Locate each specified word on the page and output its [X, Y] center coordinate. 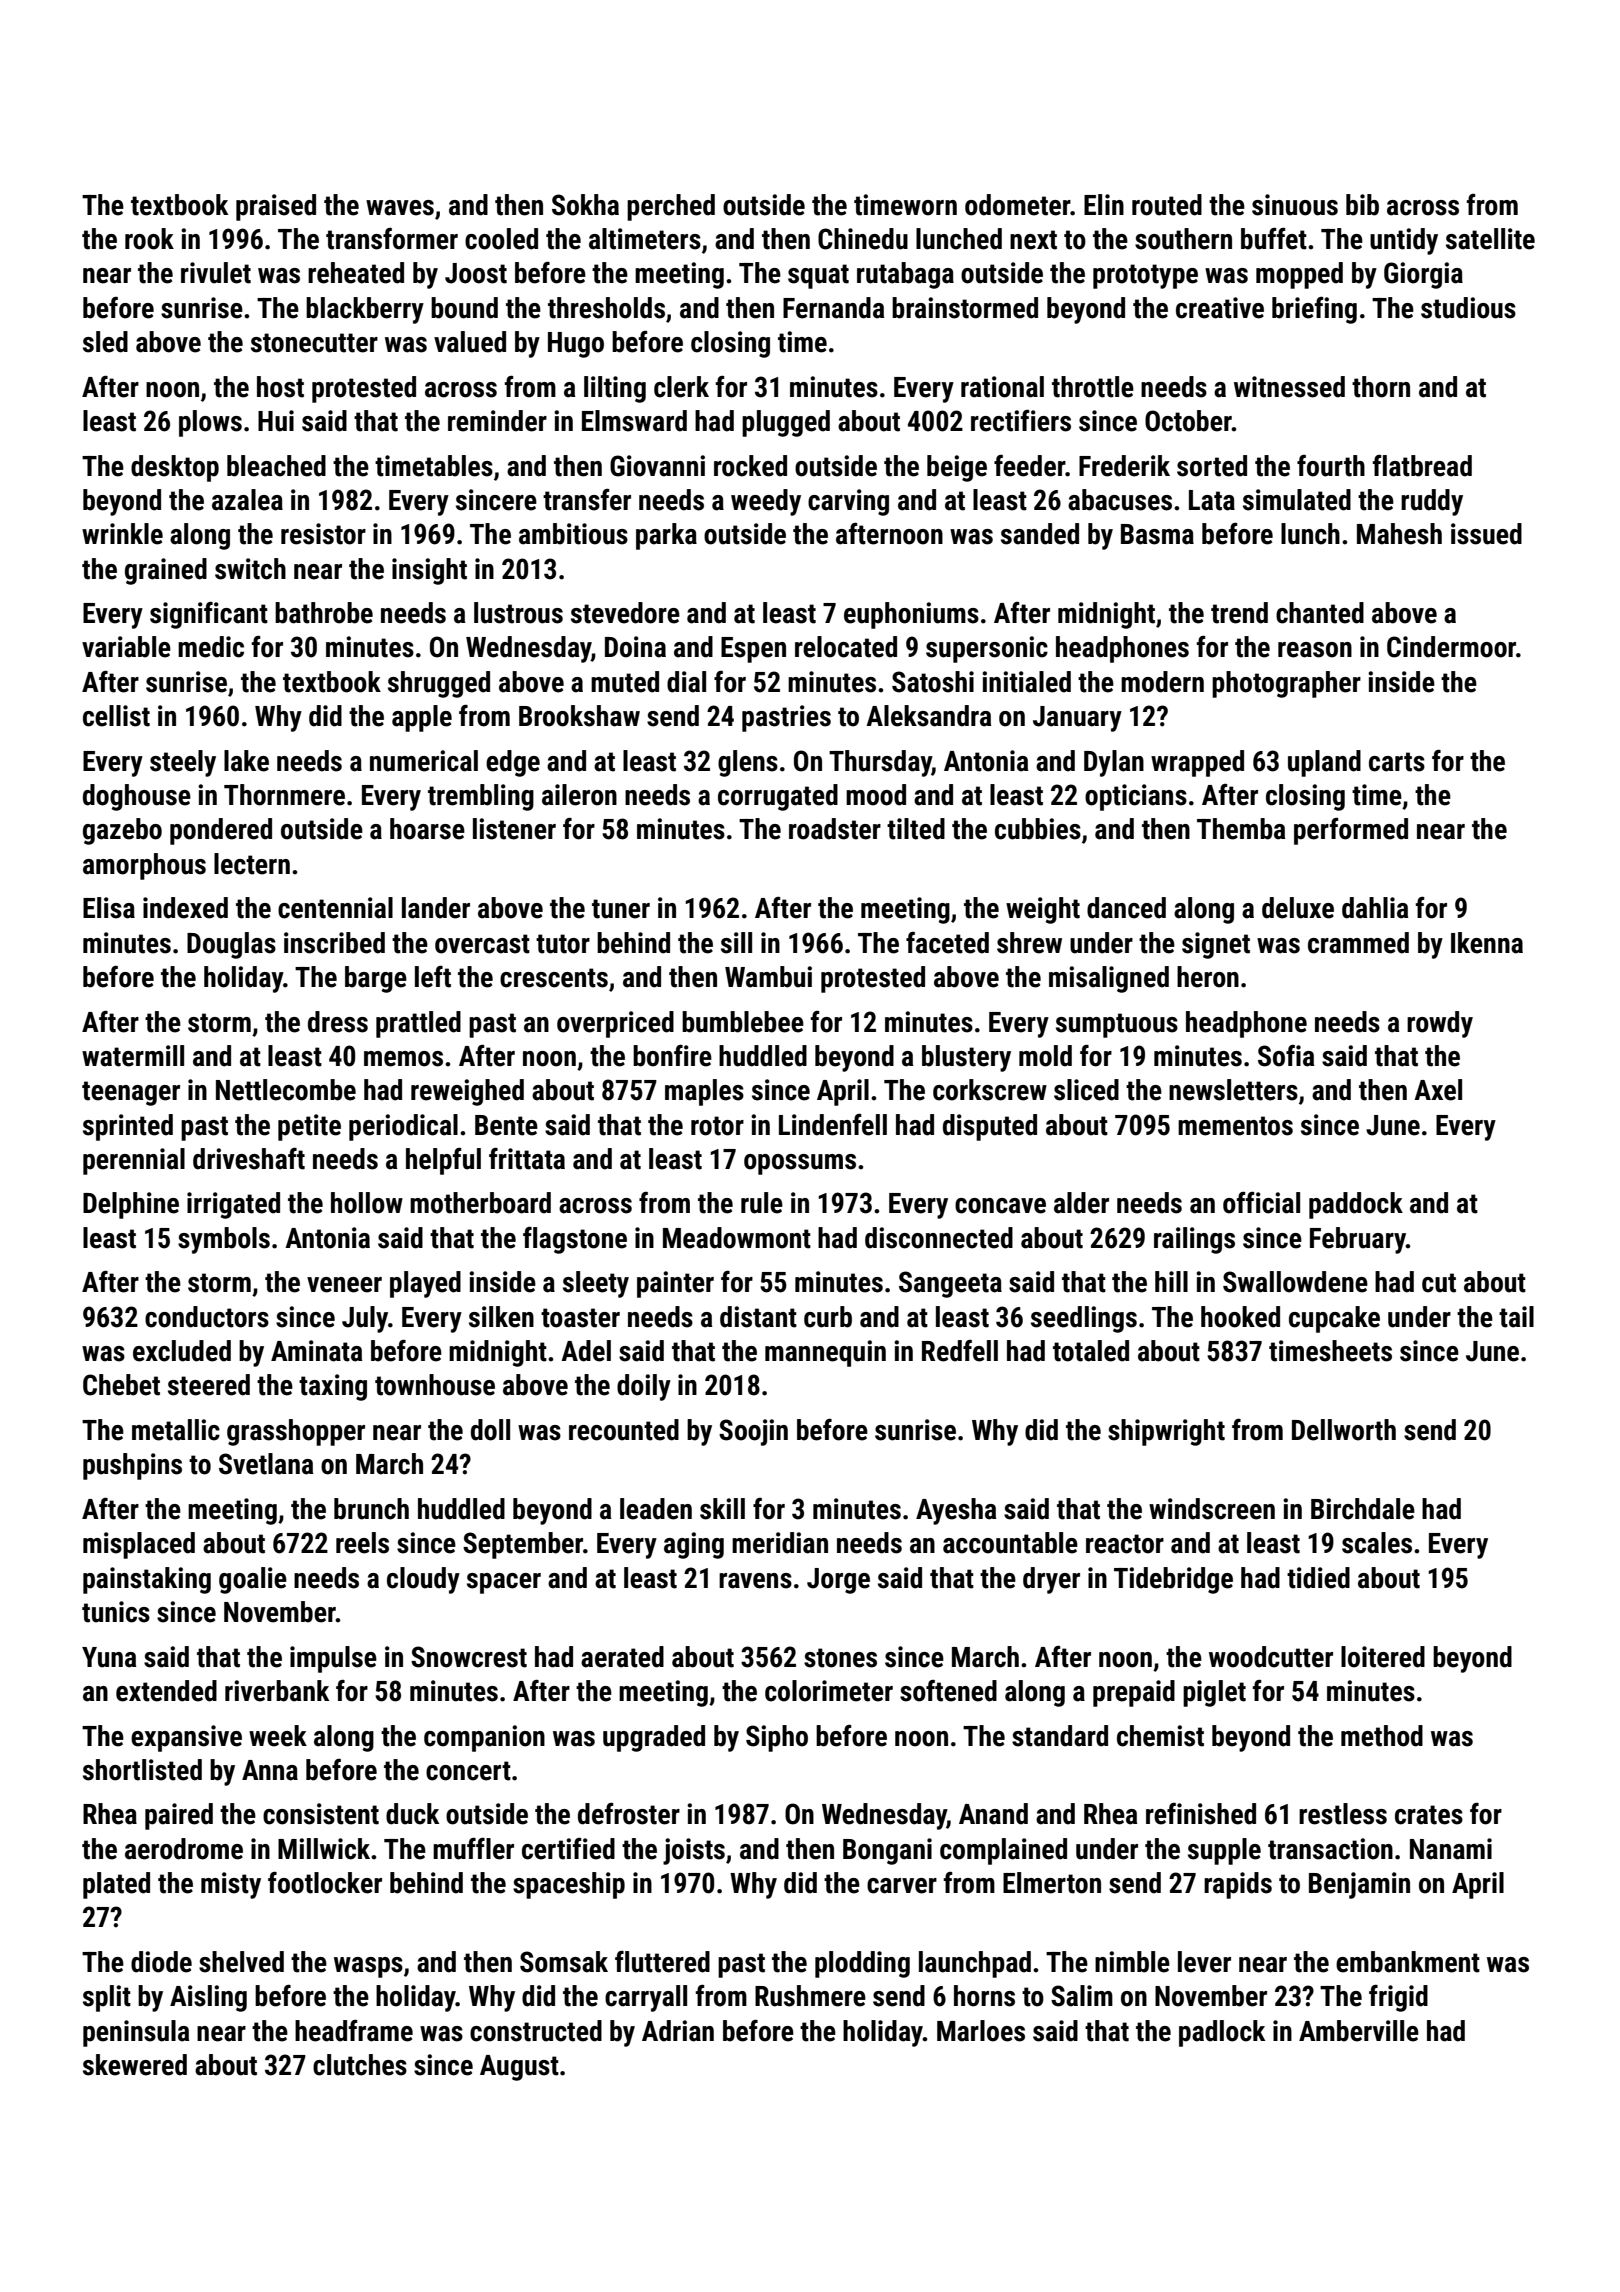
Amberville [1359, 2031]
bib [1362, 205]
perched [671, 207]
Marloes [981, 2031]
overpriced [615, 1024]
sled [105, 342]
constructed [536, 2031]
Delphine [131, 1205]
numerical [424, 761]
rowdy [1440, 1024]
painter [675, 1284]
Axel [1438, 1090]
